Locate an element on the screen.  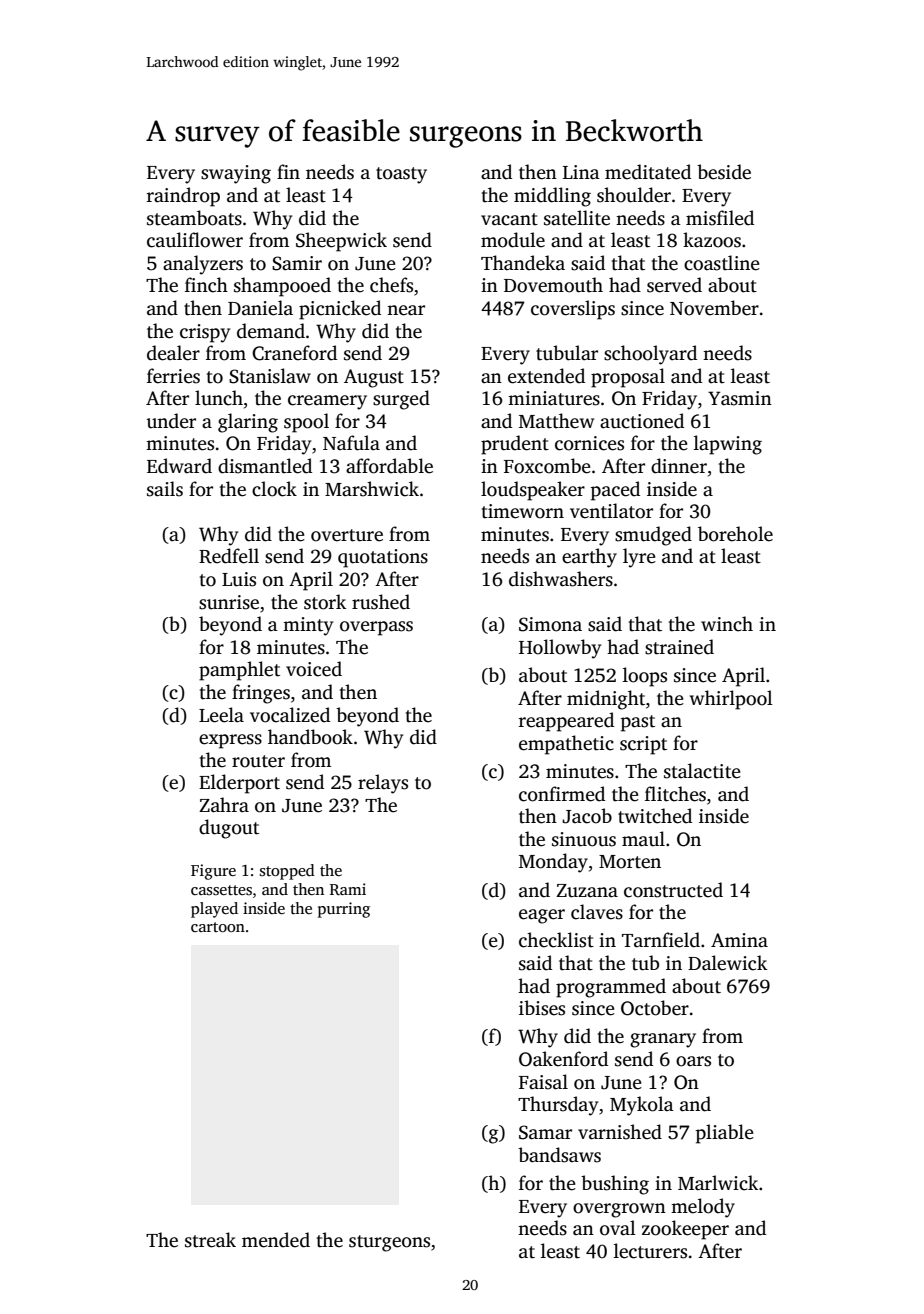
Monday is located at coordinates (553, 863).
